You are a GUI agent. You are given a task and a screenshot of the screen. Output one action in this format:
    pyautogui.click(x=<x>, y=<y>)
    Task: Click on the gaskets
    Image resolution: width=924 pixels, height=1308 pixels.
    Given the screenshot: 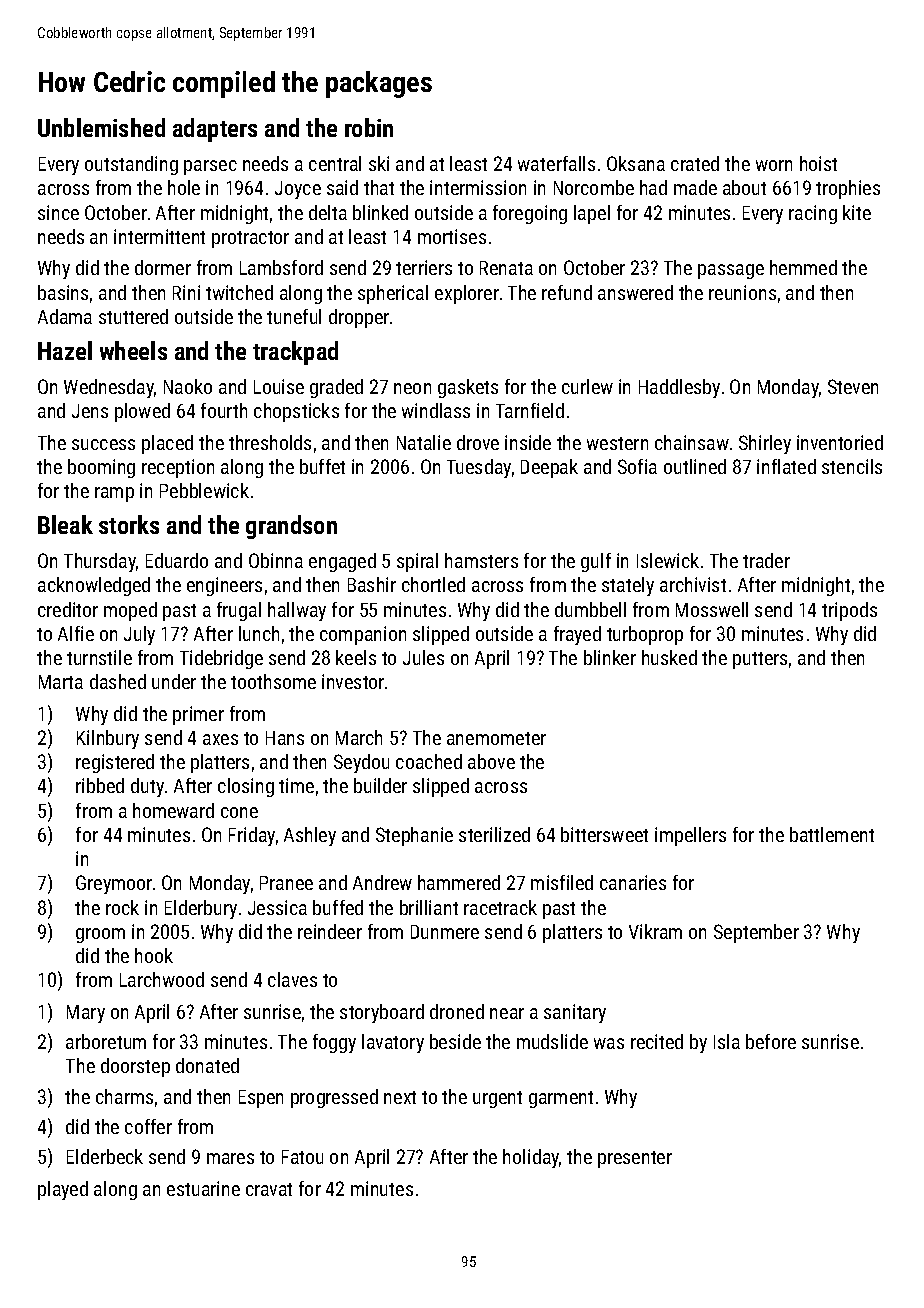 What is the action you would take?
    pyautogui.click(x=468, y=388)
